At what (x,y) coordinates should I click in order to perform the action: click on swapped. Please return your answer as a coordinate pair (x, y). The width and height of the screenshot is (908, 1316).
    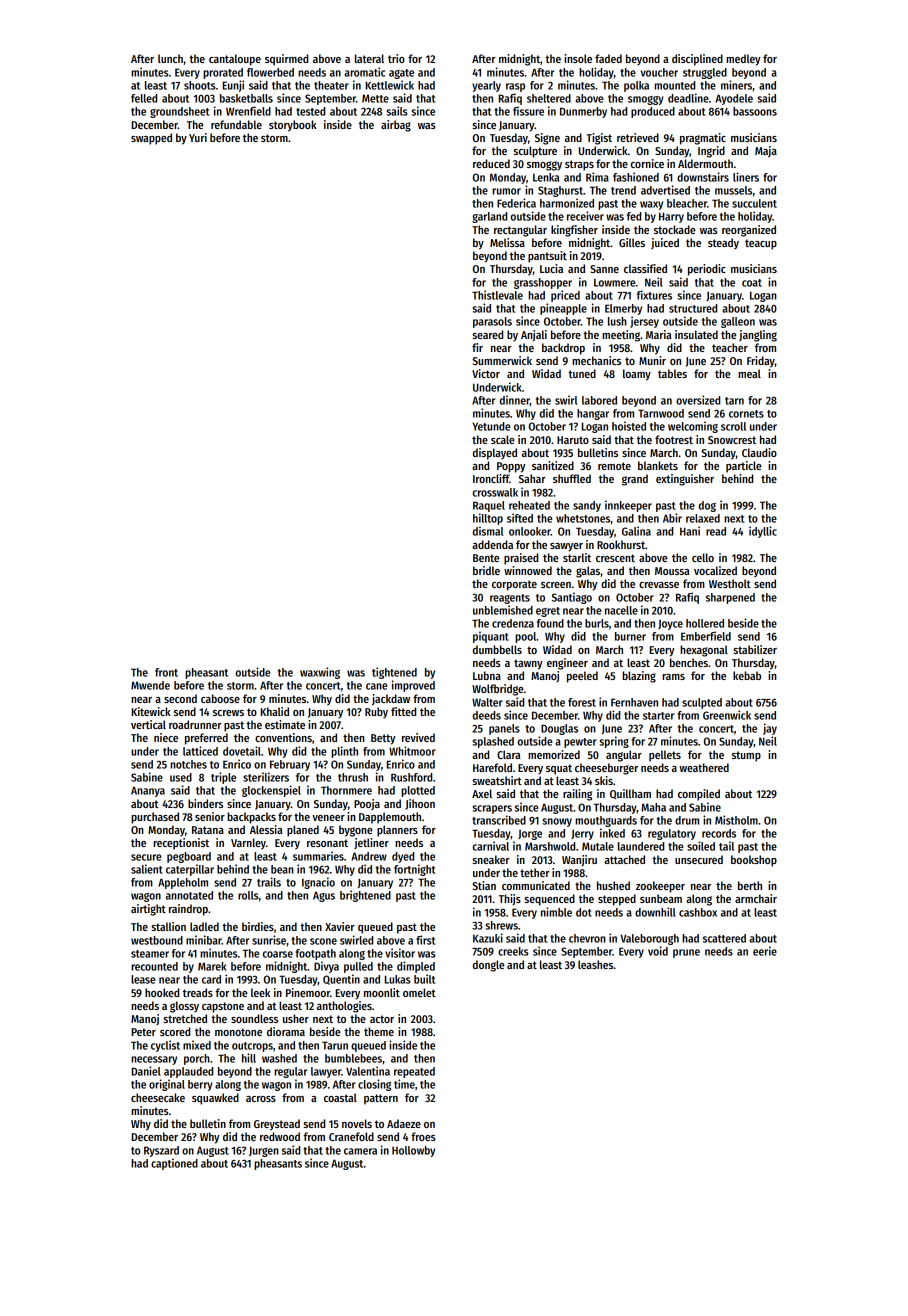
    Looking at the image, I should click on (151, 139).
